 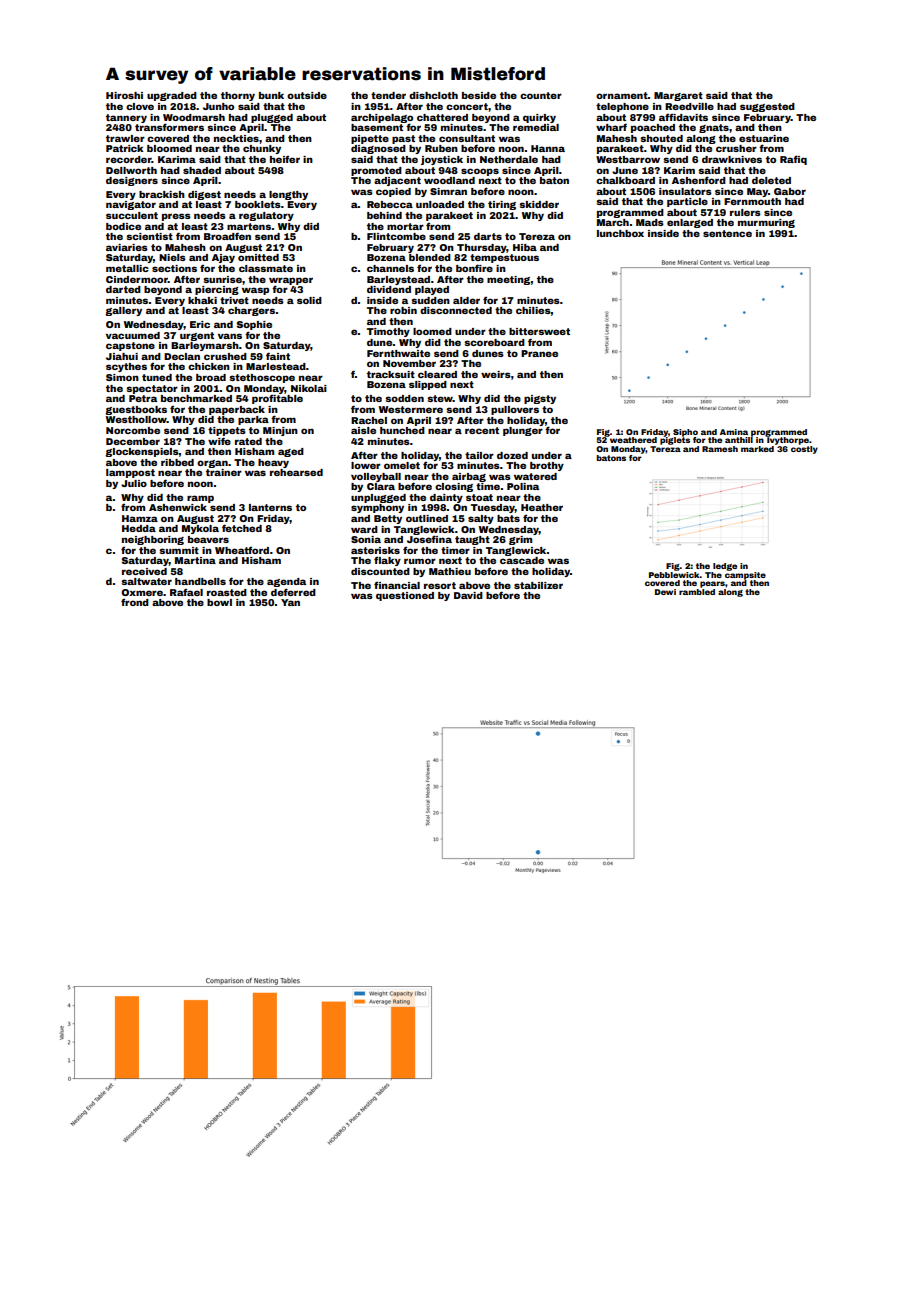 I want to click on martens, so click(x=249, y=226).
